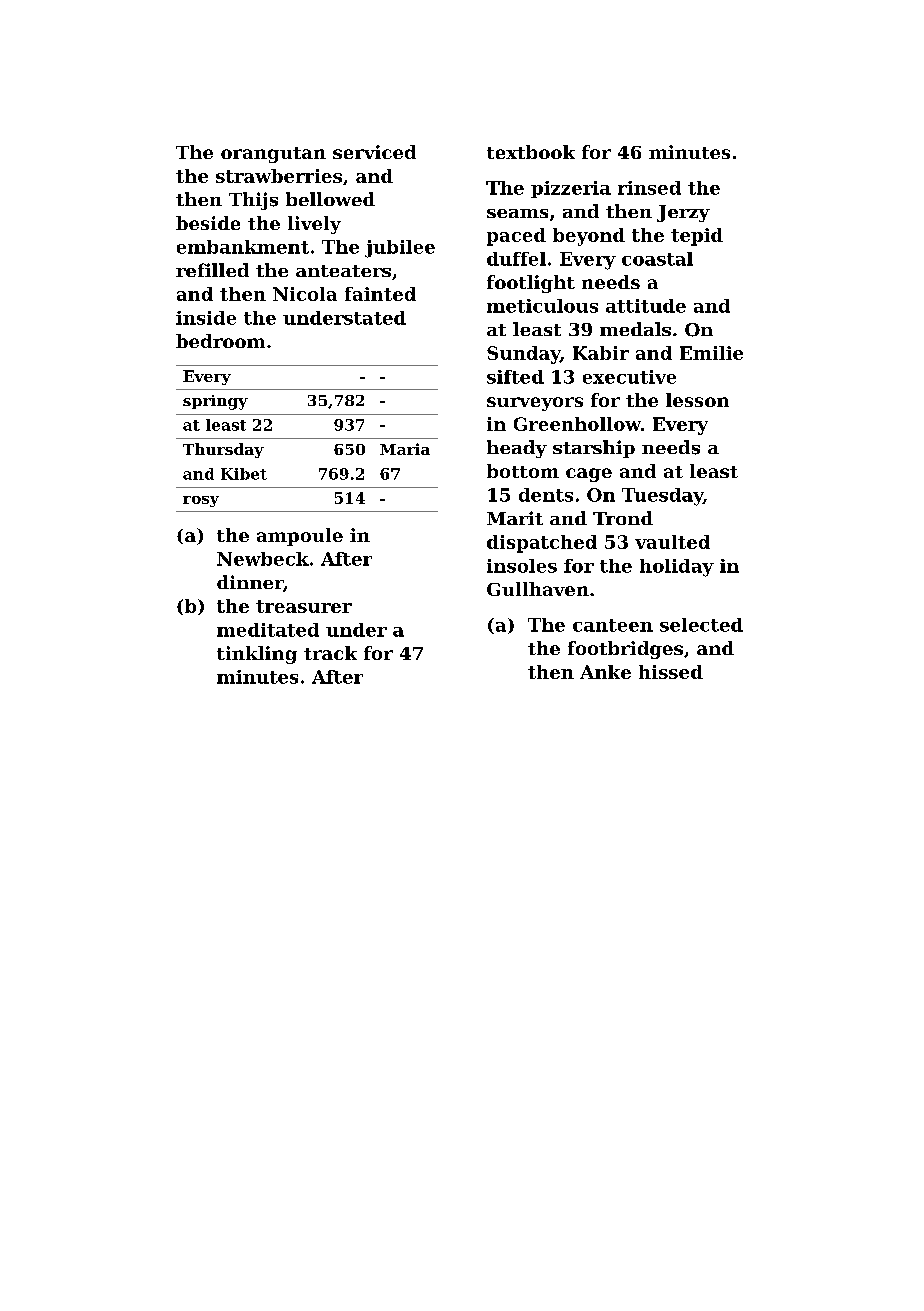  What do you see at coordinates (531, 152) in the screenshot?
I see `textbook` at bounding box center [531, 152].
